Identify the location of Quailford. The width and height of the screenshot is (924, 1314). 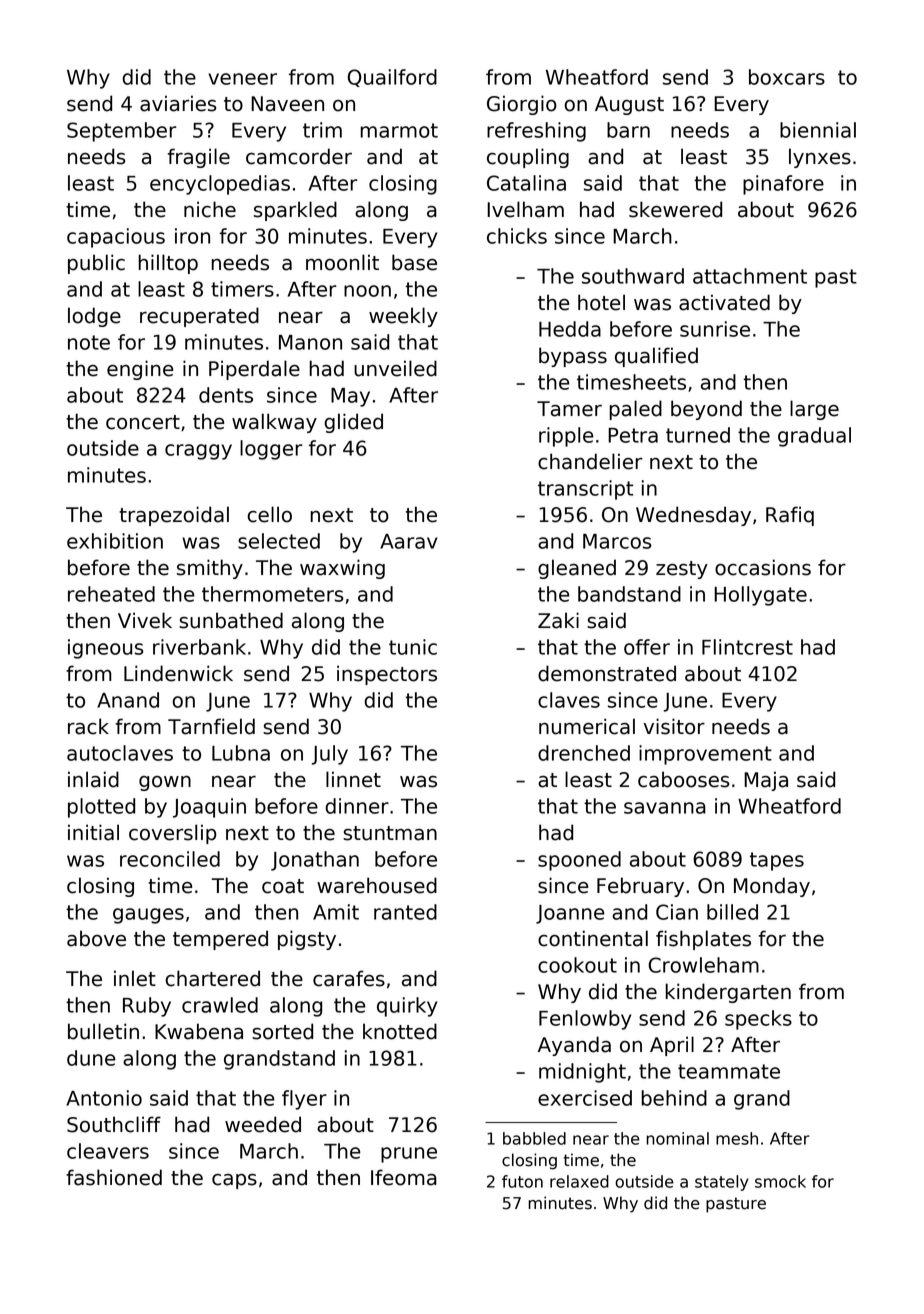
(392, 78).
